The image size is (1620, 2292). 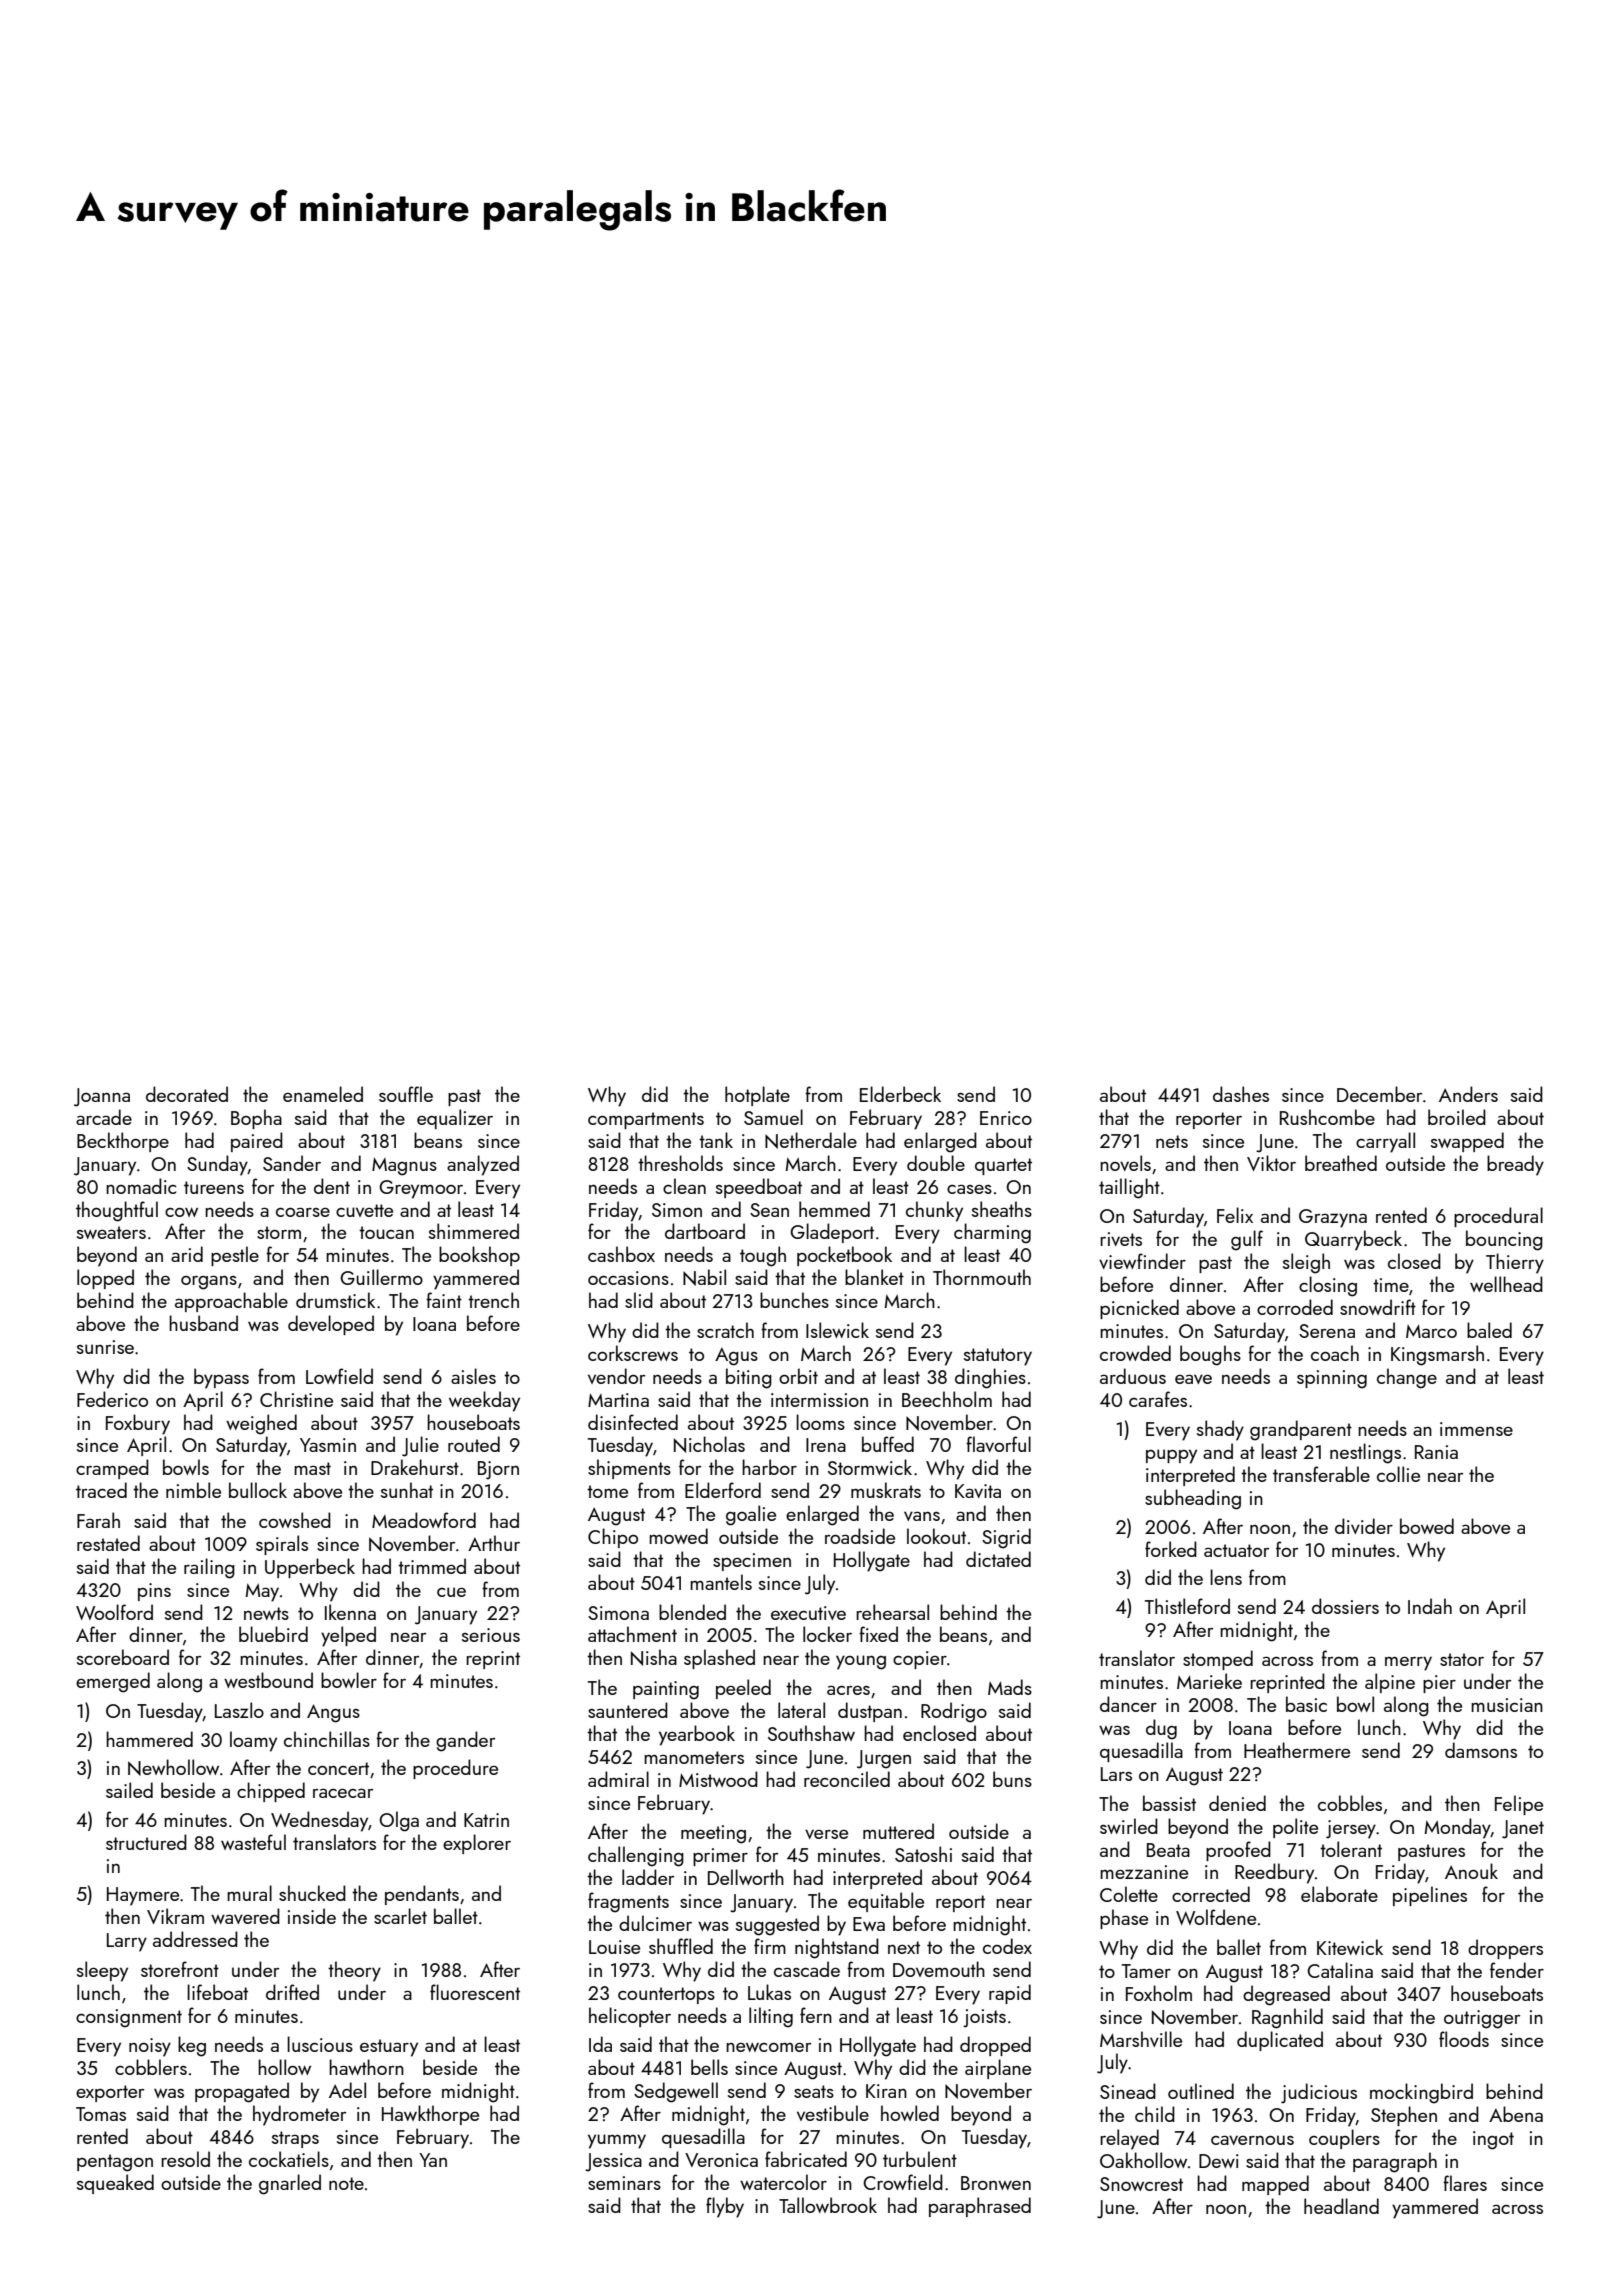 What do you see at coordinates (115, 2184) in the screenshot?
I see `squeaked` at bounding box center [115, 2184].
